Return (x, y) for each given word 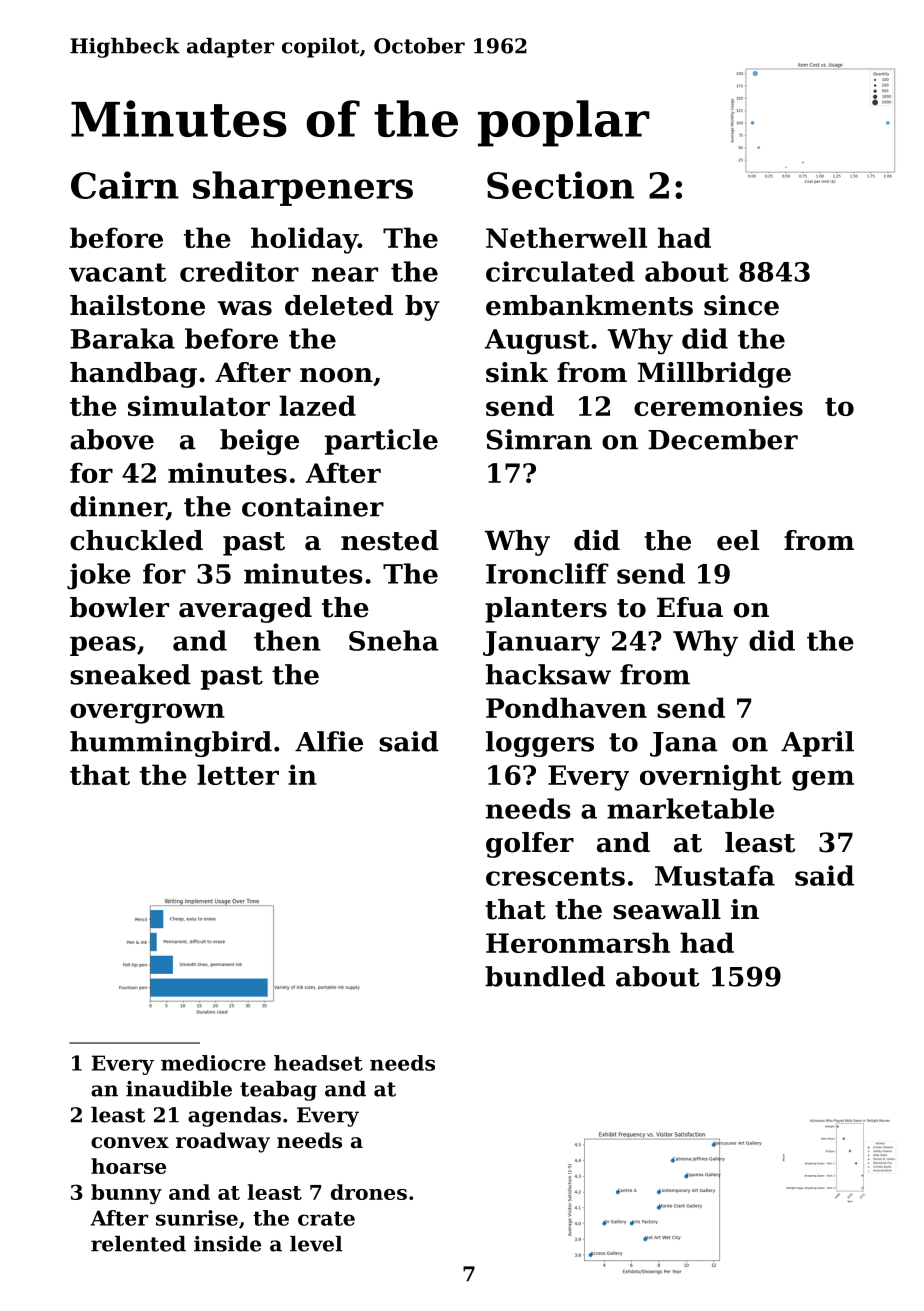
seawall (667, 909)
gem (823, 780)
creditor (239, 271)
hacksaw (548, 674)
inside (227, 1244)
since (741, 305)
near (345, 274)
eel (738, 540)
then (287, 640)
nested (390, 540)
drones (369, 1192)
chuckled (136, 540)
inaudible (179, 1089)
